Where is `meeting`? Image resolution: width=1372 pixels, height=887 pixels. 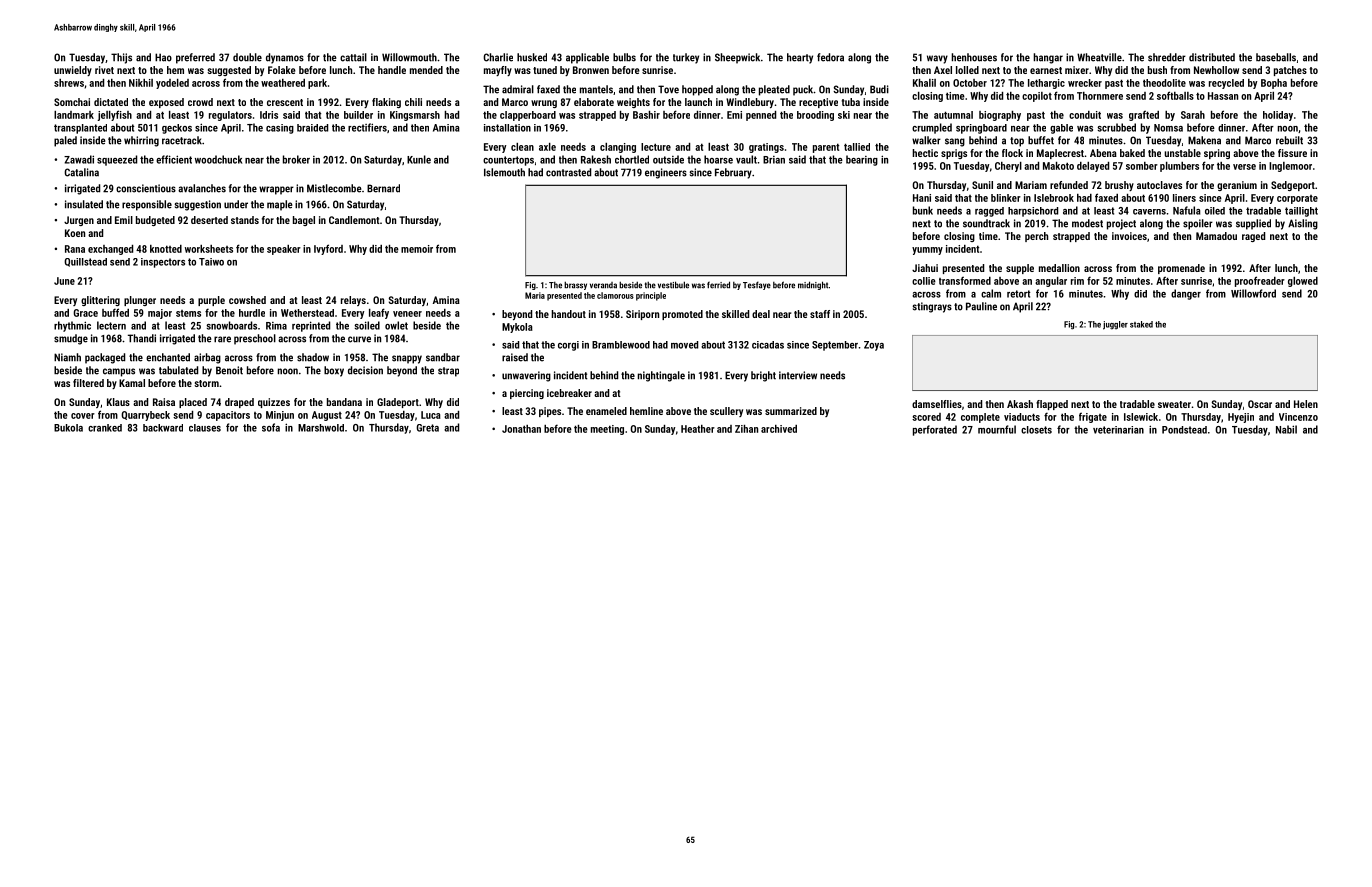 meeting is located at coordinates (607, 430).
